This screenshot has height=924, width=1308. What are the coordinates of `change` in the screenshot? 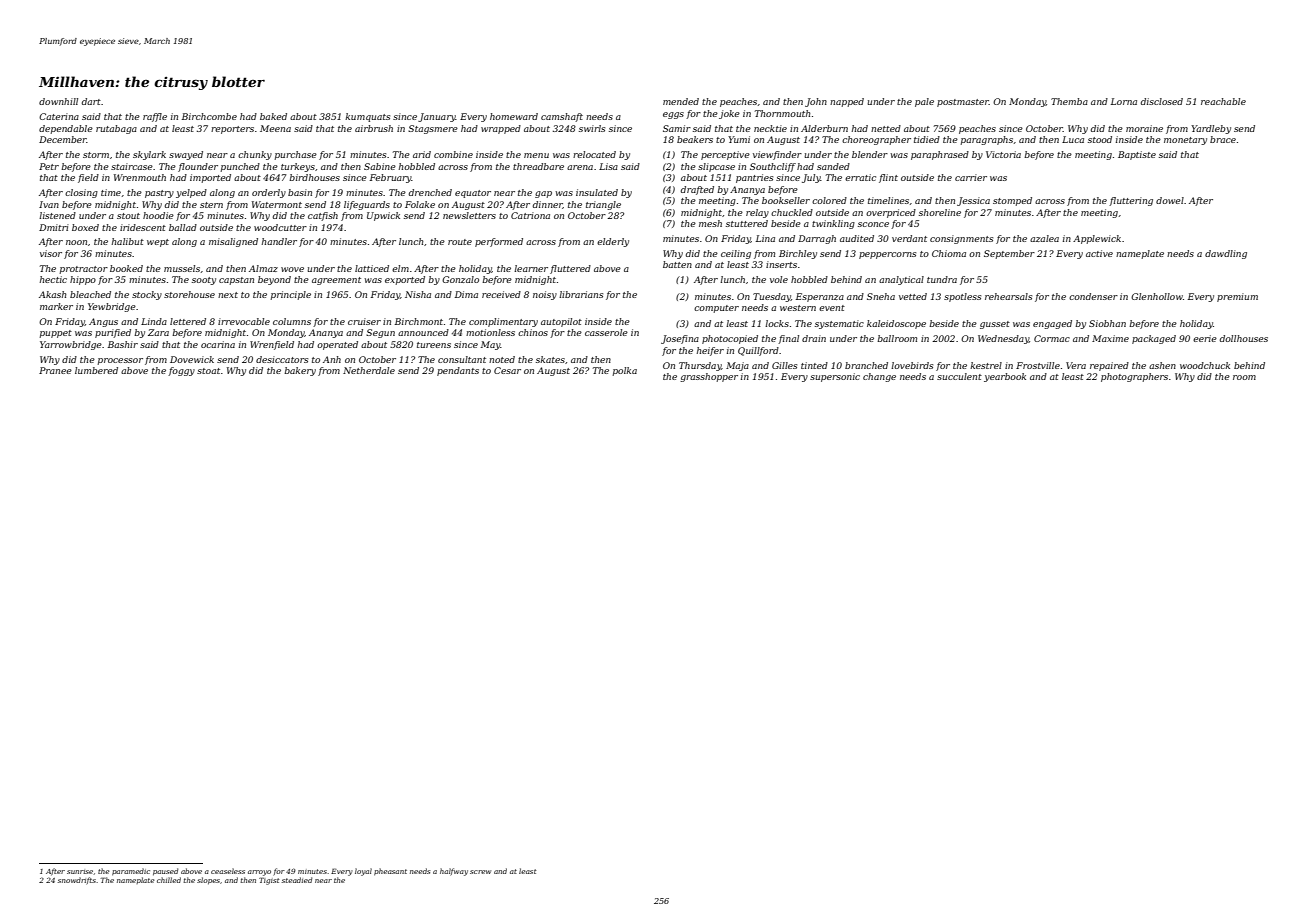 It's located at (879, 377).
